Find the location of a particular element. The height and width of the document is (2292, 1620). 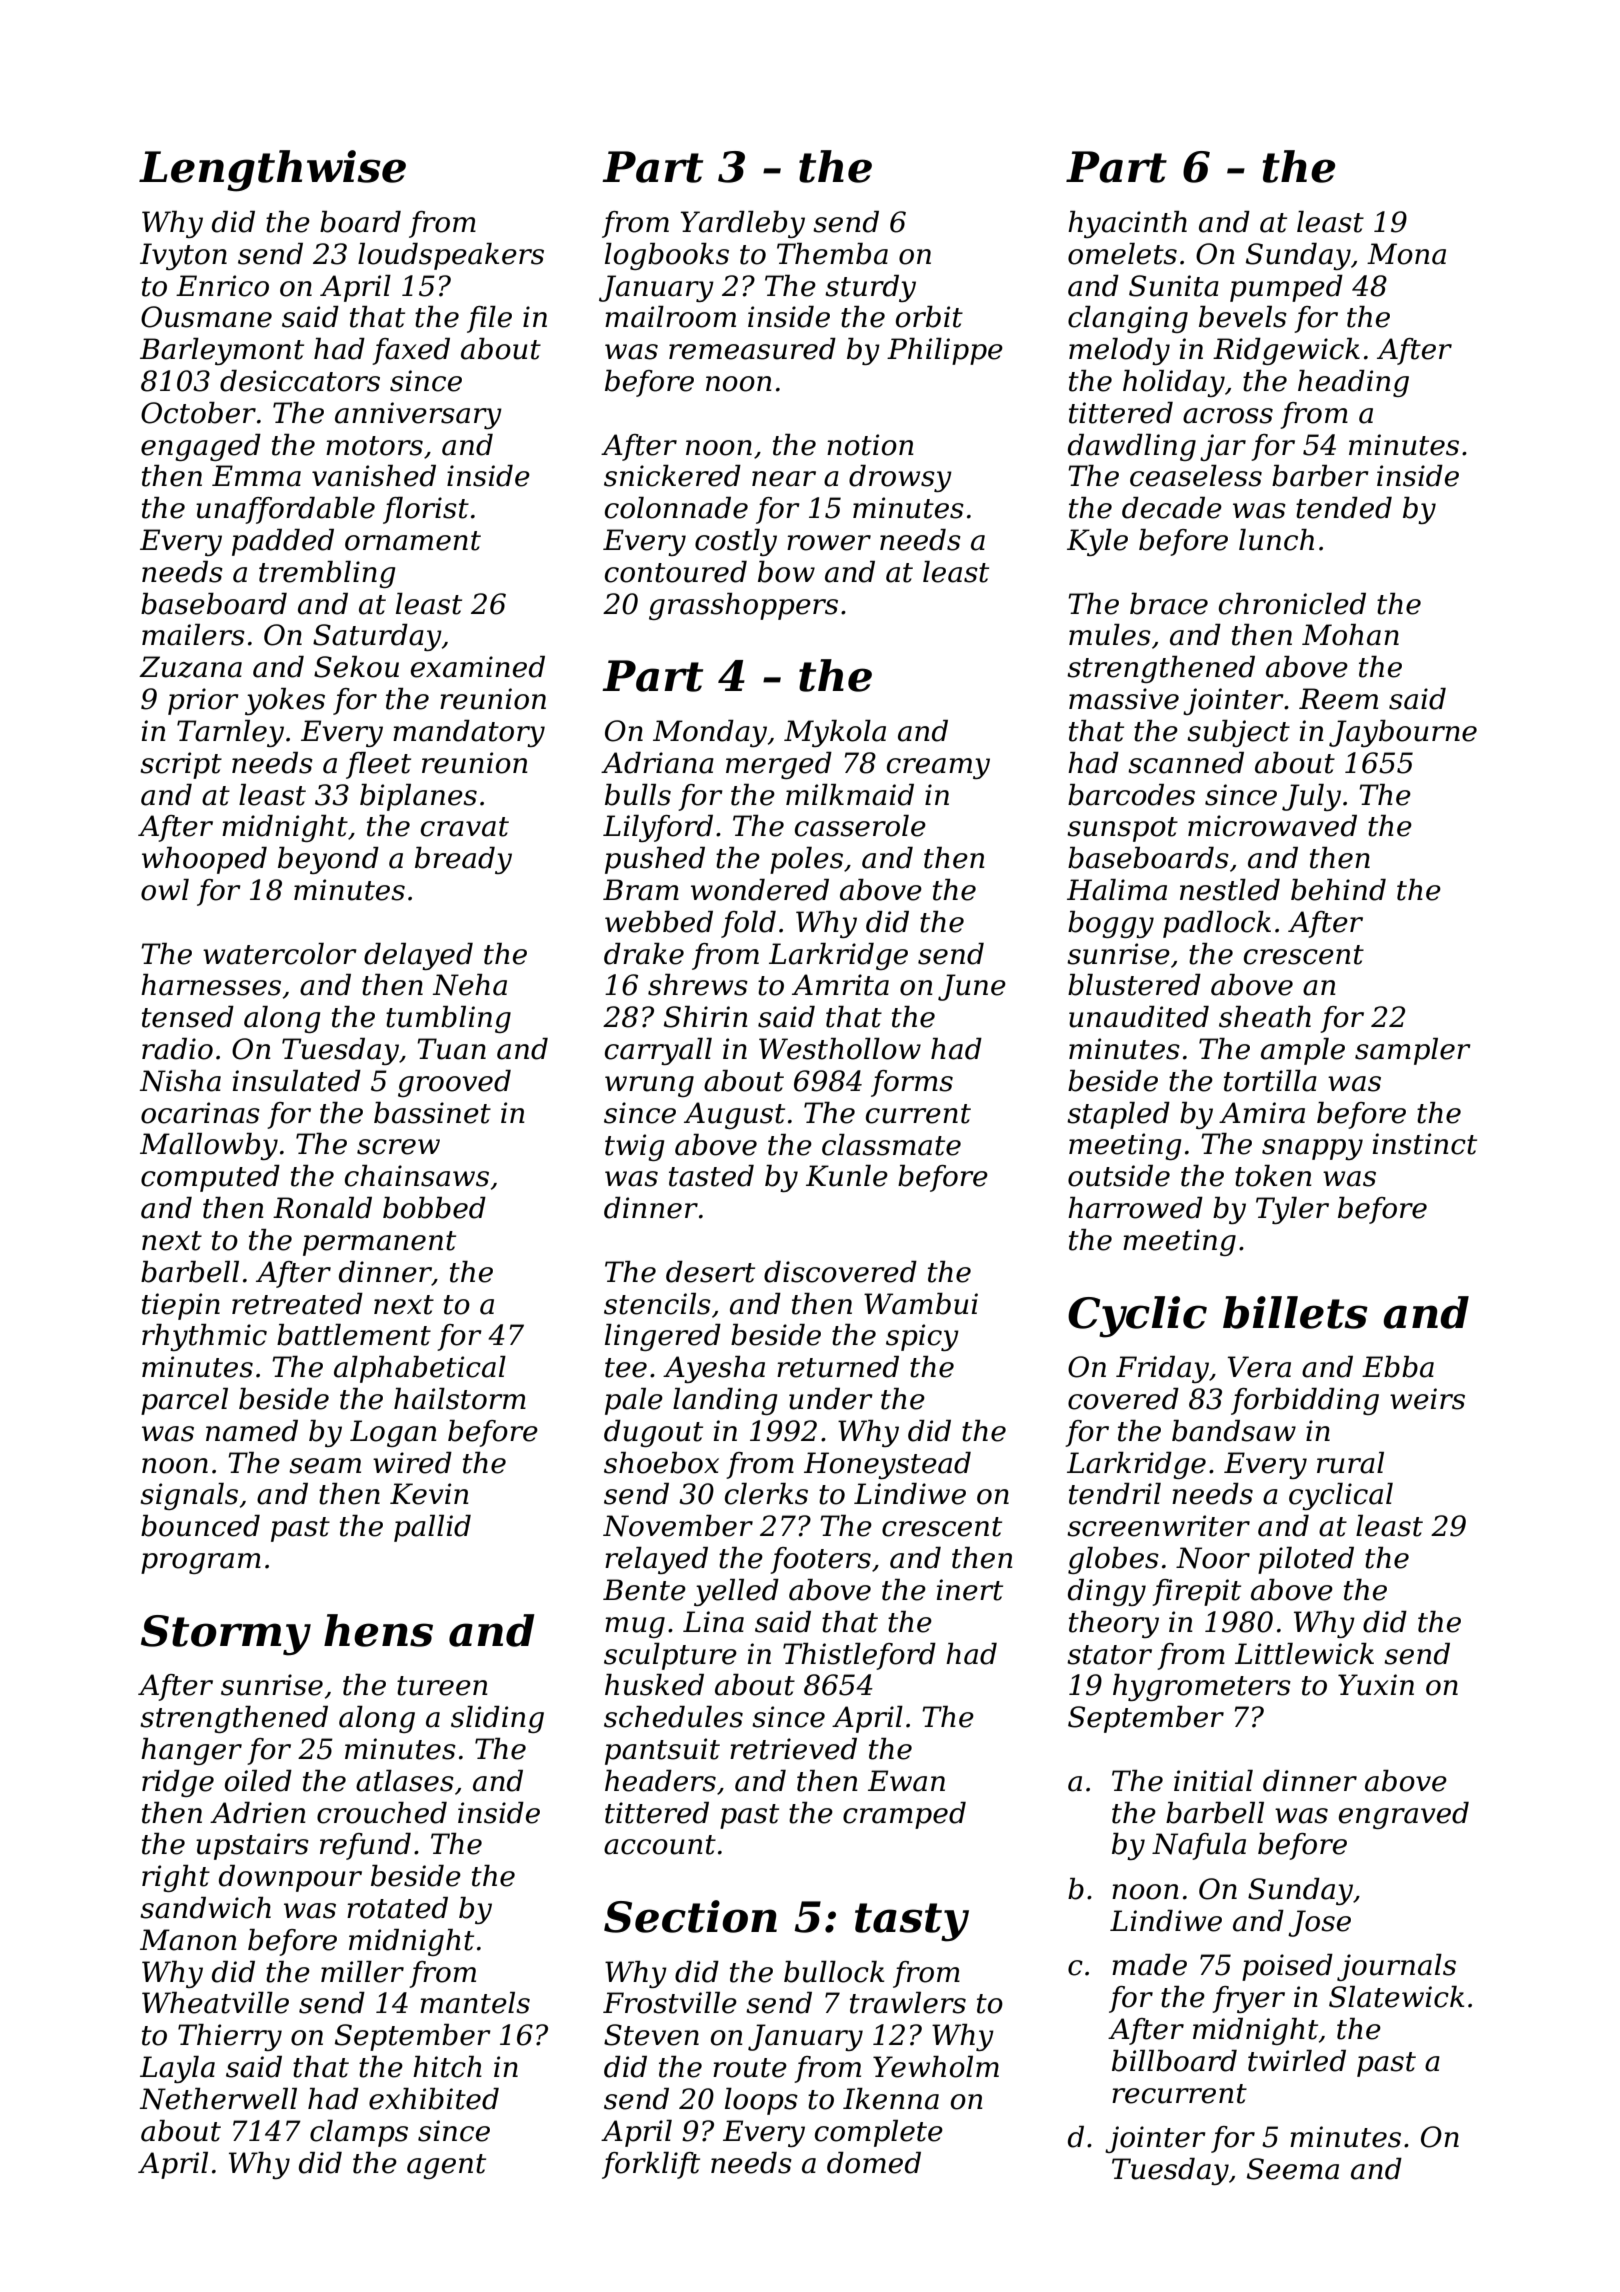

instinct is located at coordinates (1425, 1144).
